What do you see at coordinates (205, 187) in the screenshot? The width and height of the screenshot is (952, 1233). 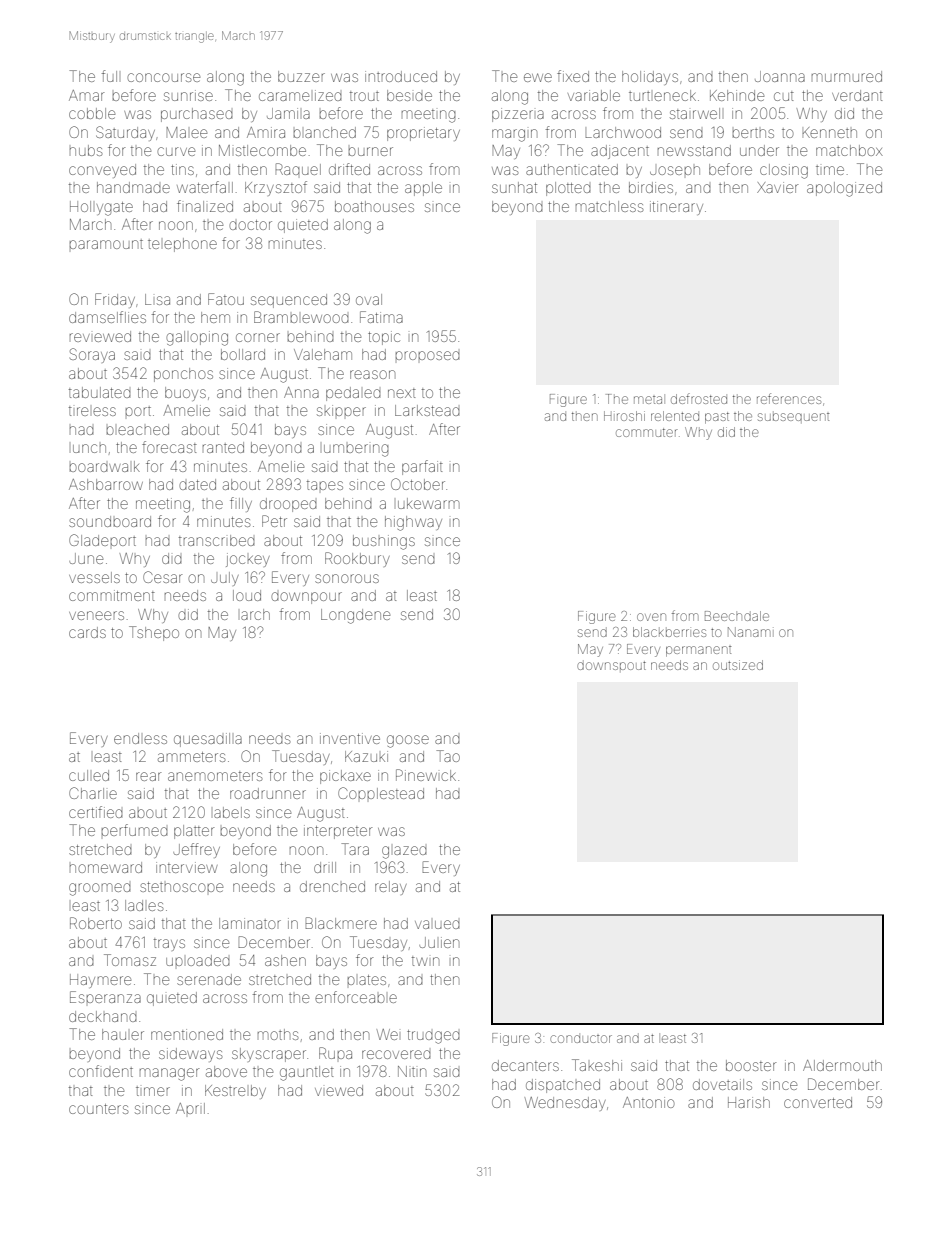 I see `waterfall` at bounding box center [205, 187].
